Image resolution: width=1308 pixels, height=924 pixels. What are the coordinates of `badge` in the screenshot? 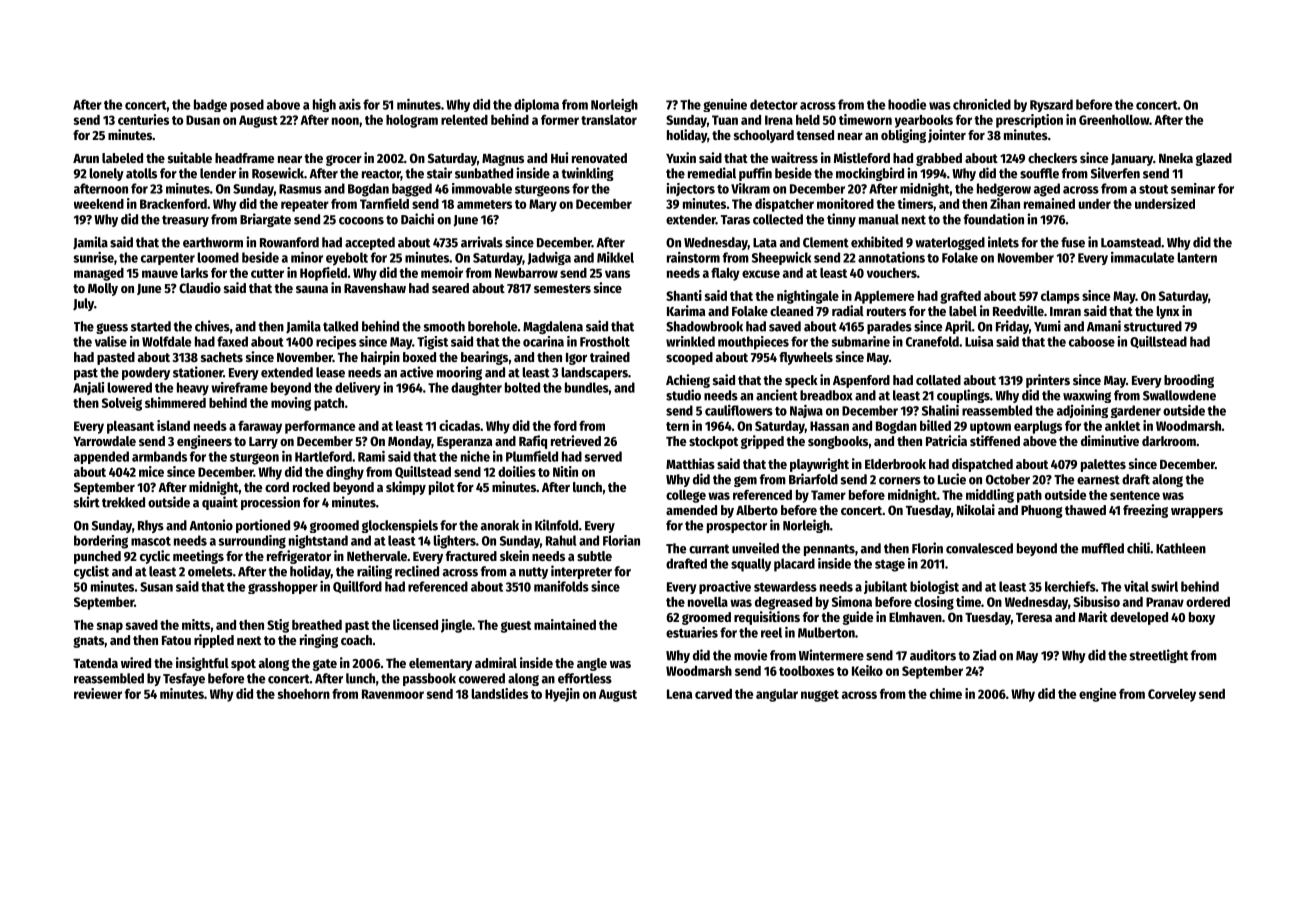 It's located at (210, 105).
